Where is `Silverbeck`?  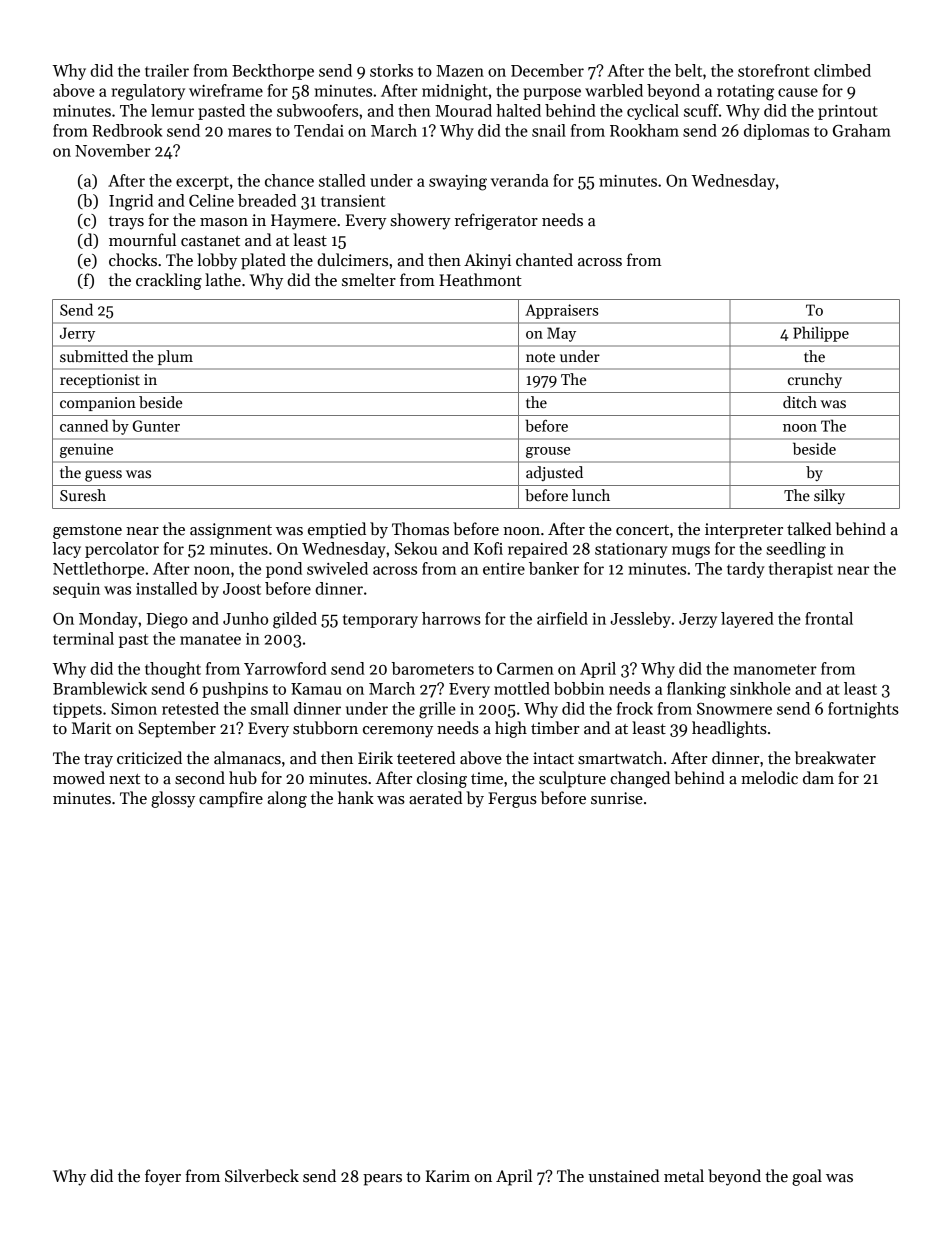 Silverbeck is located at coordinates (262, 1176).
